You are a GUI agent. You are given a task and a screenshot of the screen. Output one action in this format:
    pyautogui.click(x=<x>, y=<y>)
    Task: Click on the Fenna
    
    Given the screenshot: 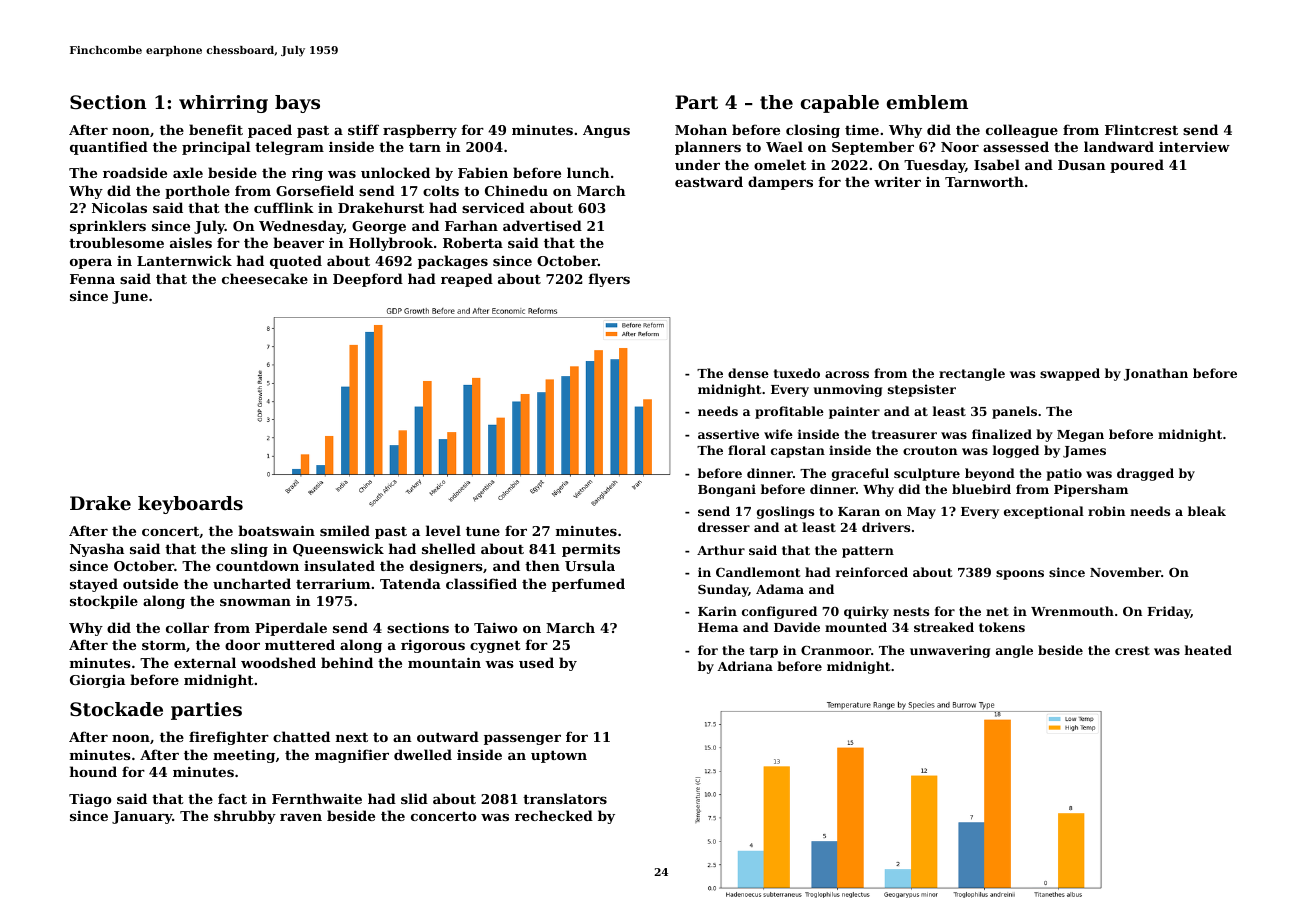 What is the action you would take?
    pyautogui.click(x=92, y=279)
